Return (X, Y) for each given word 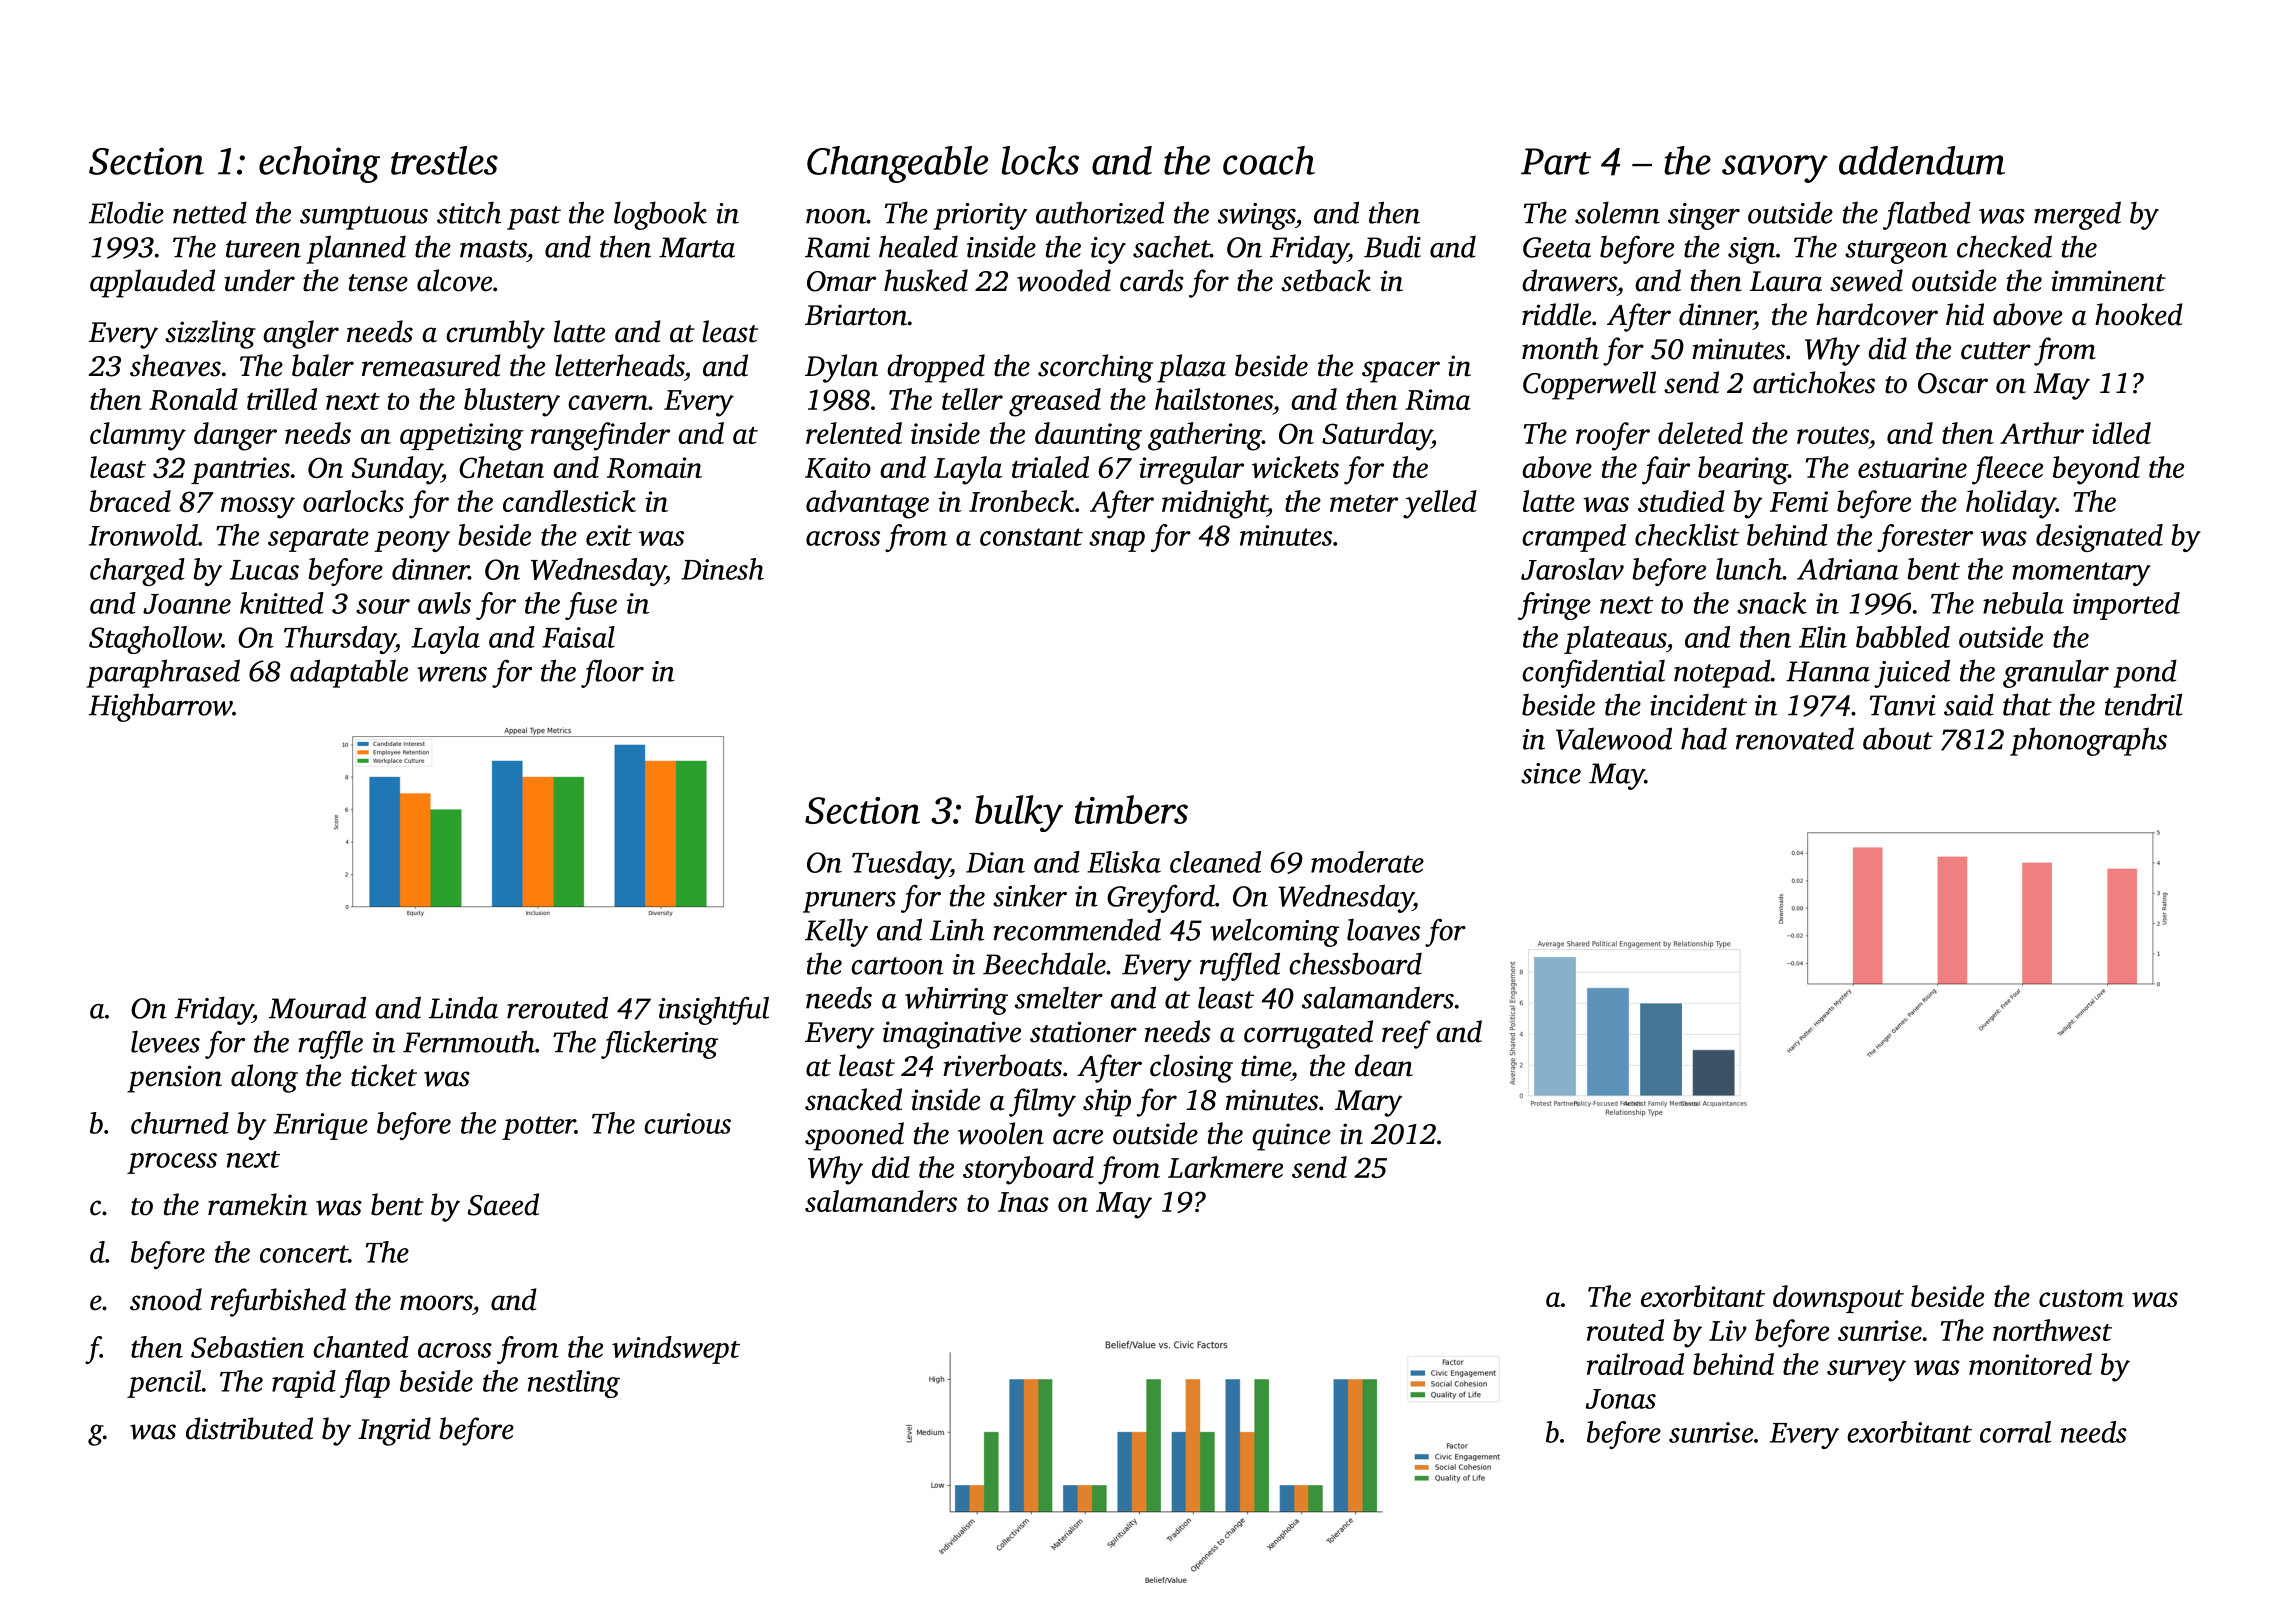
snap (1117, 541)
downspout (1838, 1299)
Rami (837, 247)
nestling (574, 1384)
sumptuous (364, 218)
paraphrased (163, 673)
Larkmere (1225, 1167)
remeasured (431, 365)
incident (1698, 704)
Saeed (503, 1204)
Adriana (1848, 569)
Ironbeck (1022, 501)
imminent (2108, 281)
